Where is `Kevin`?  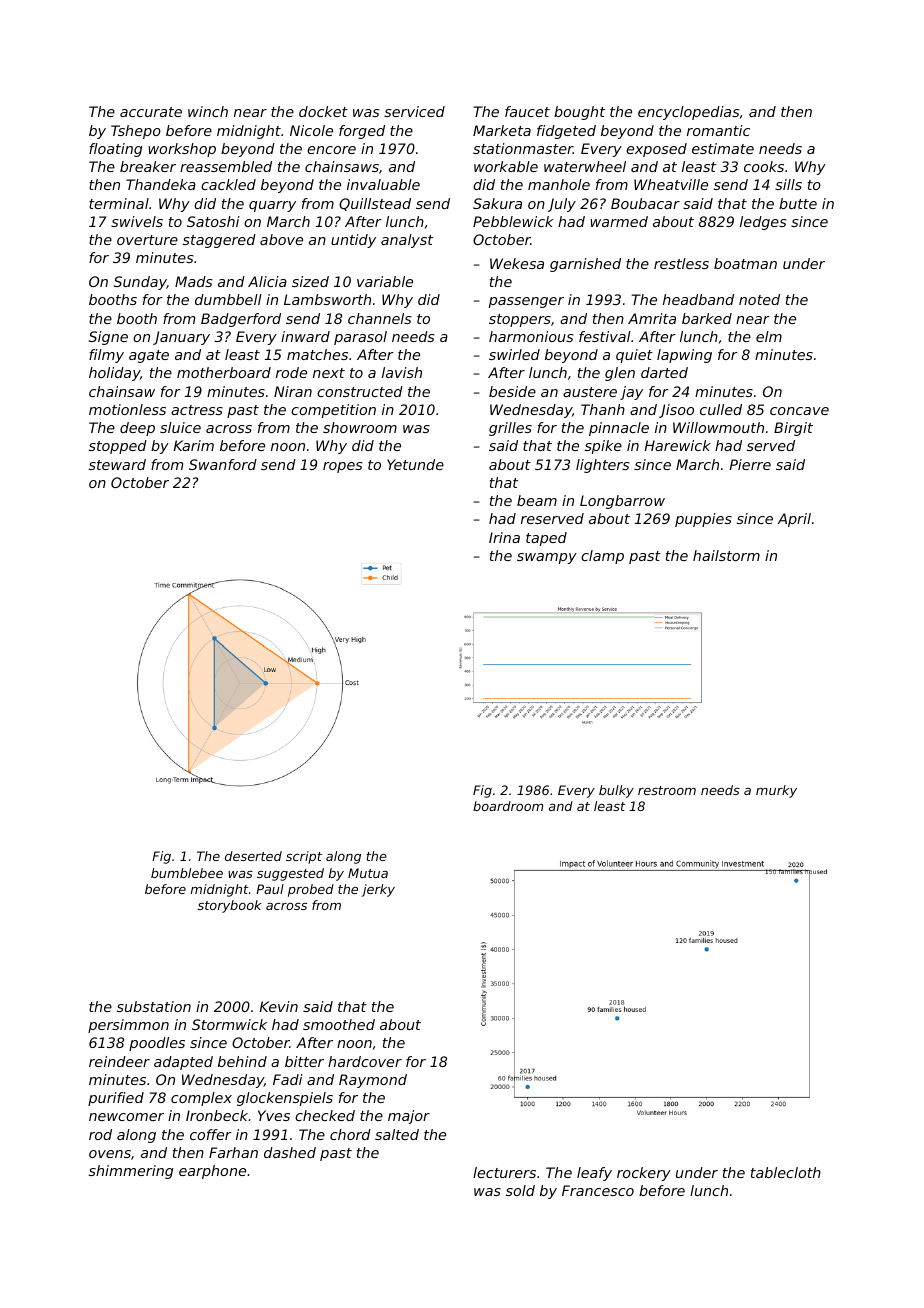 Kevin is located at coordinates (278, 1006).
